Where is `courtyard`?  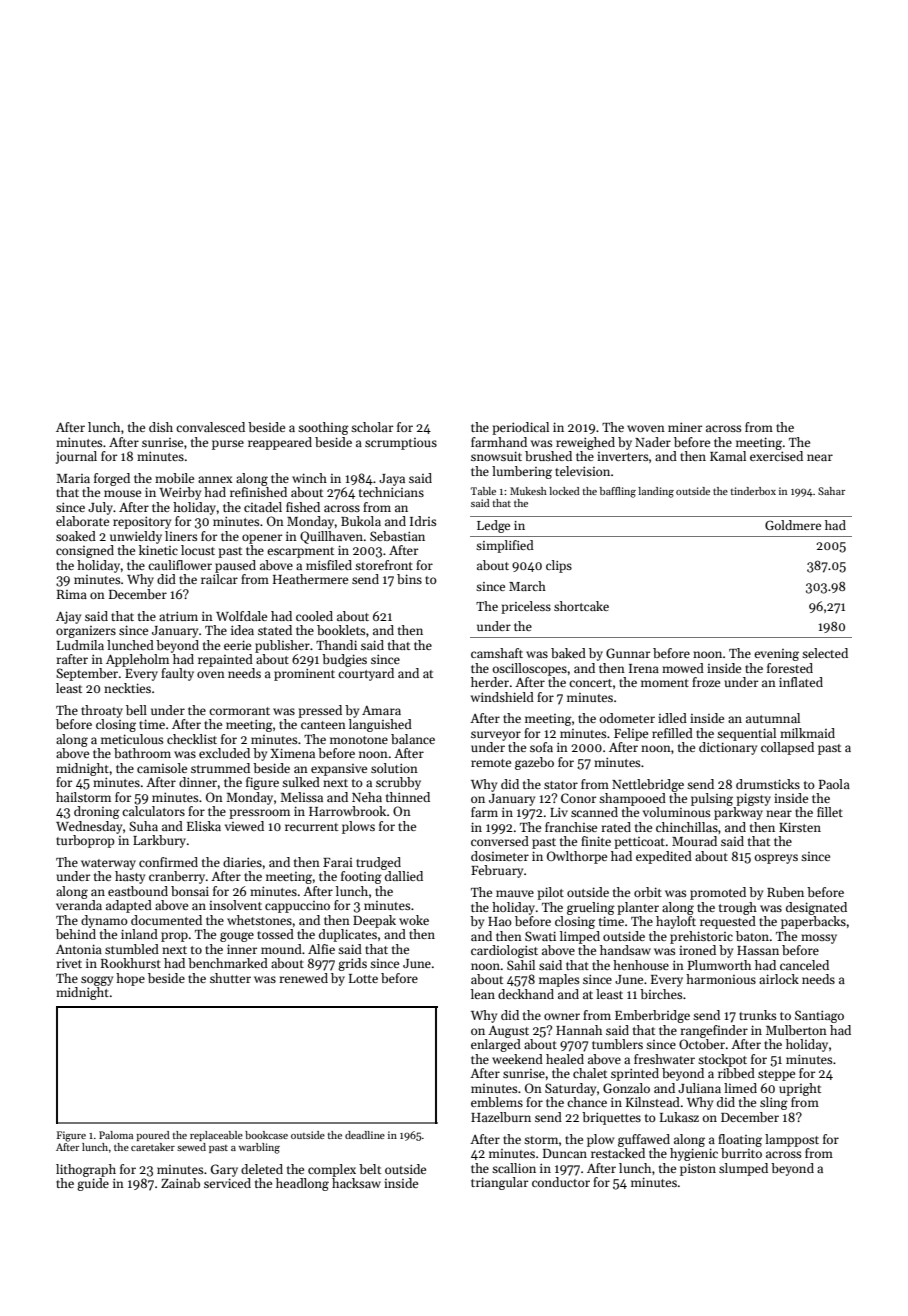 courtyard is located at coordinates (366, 674).
